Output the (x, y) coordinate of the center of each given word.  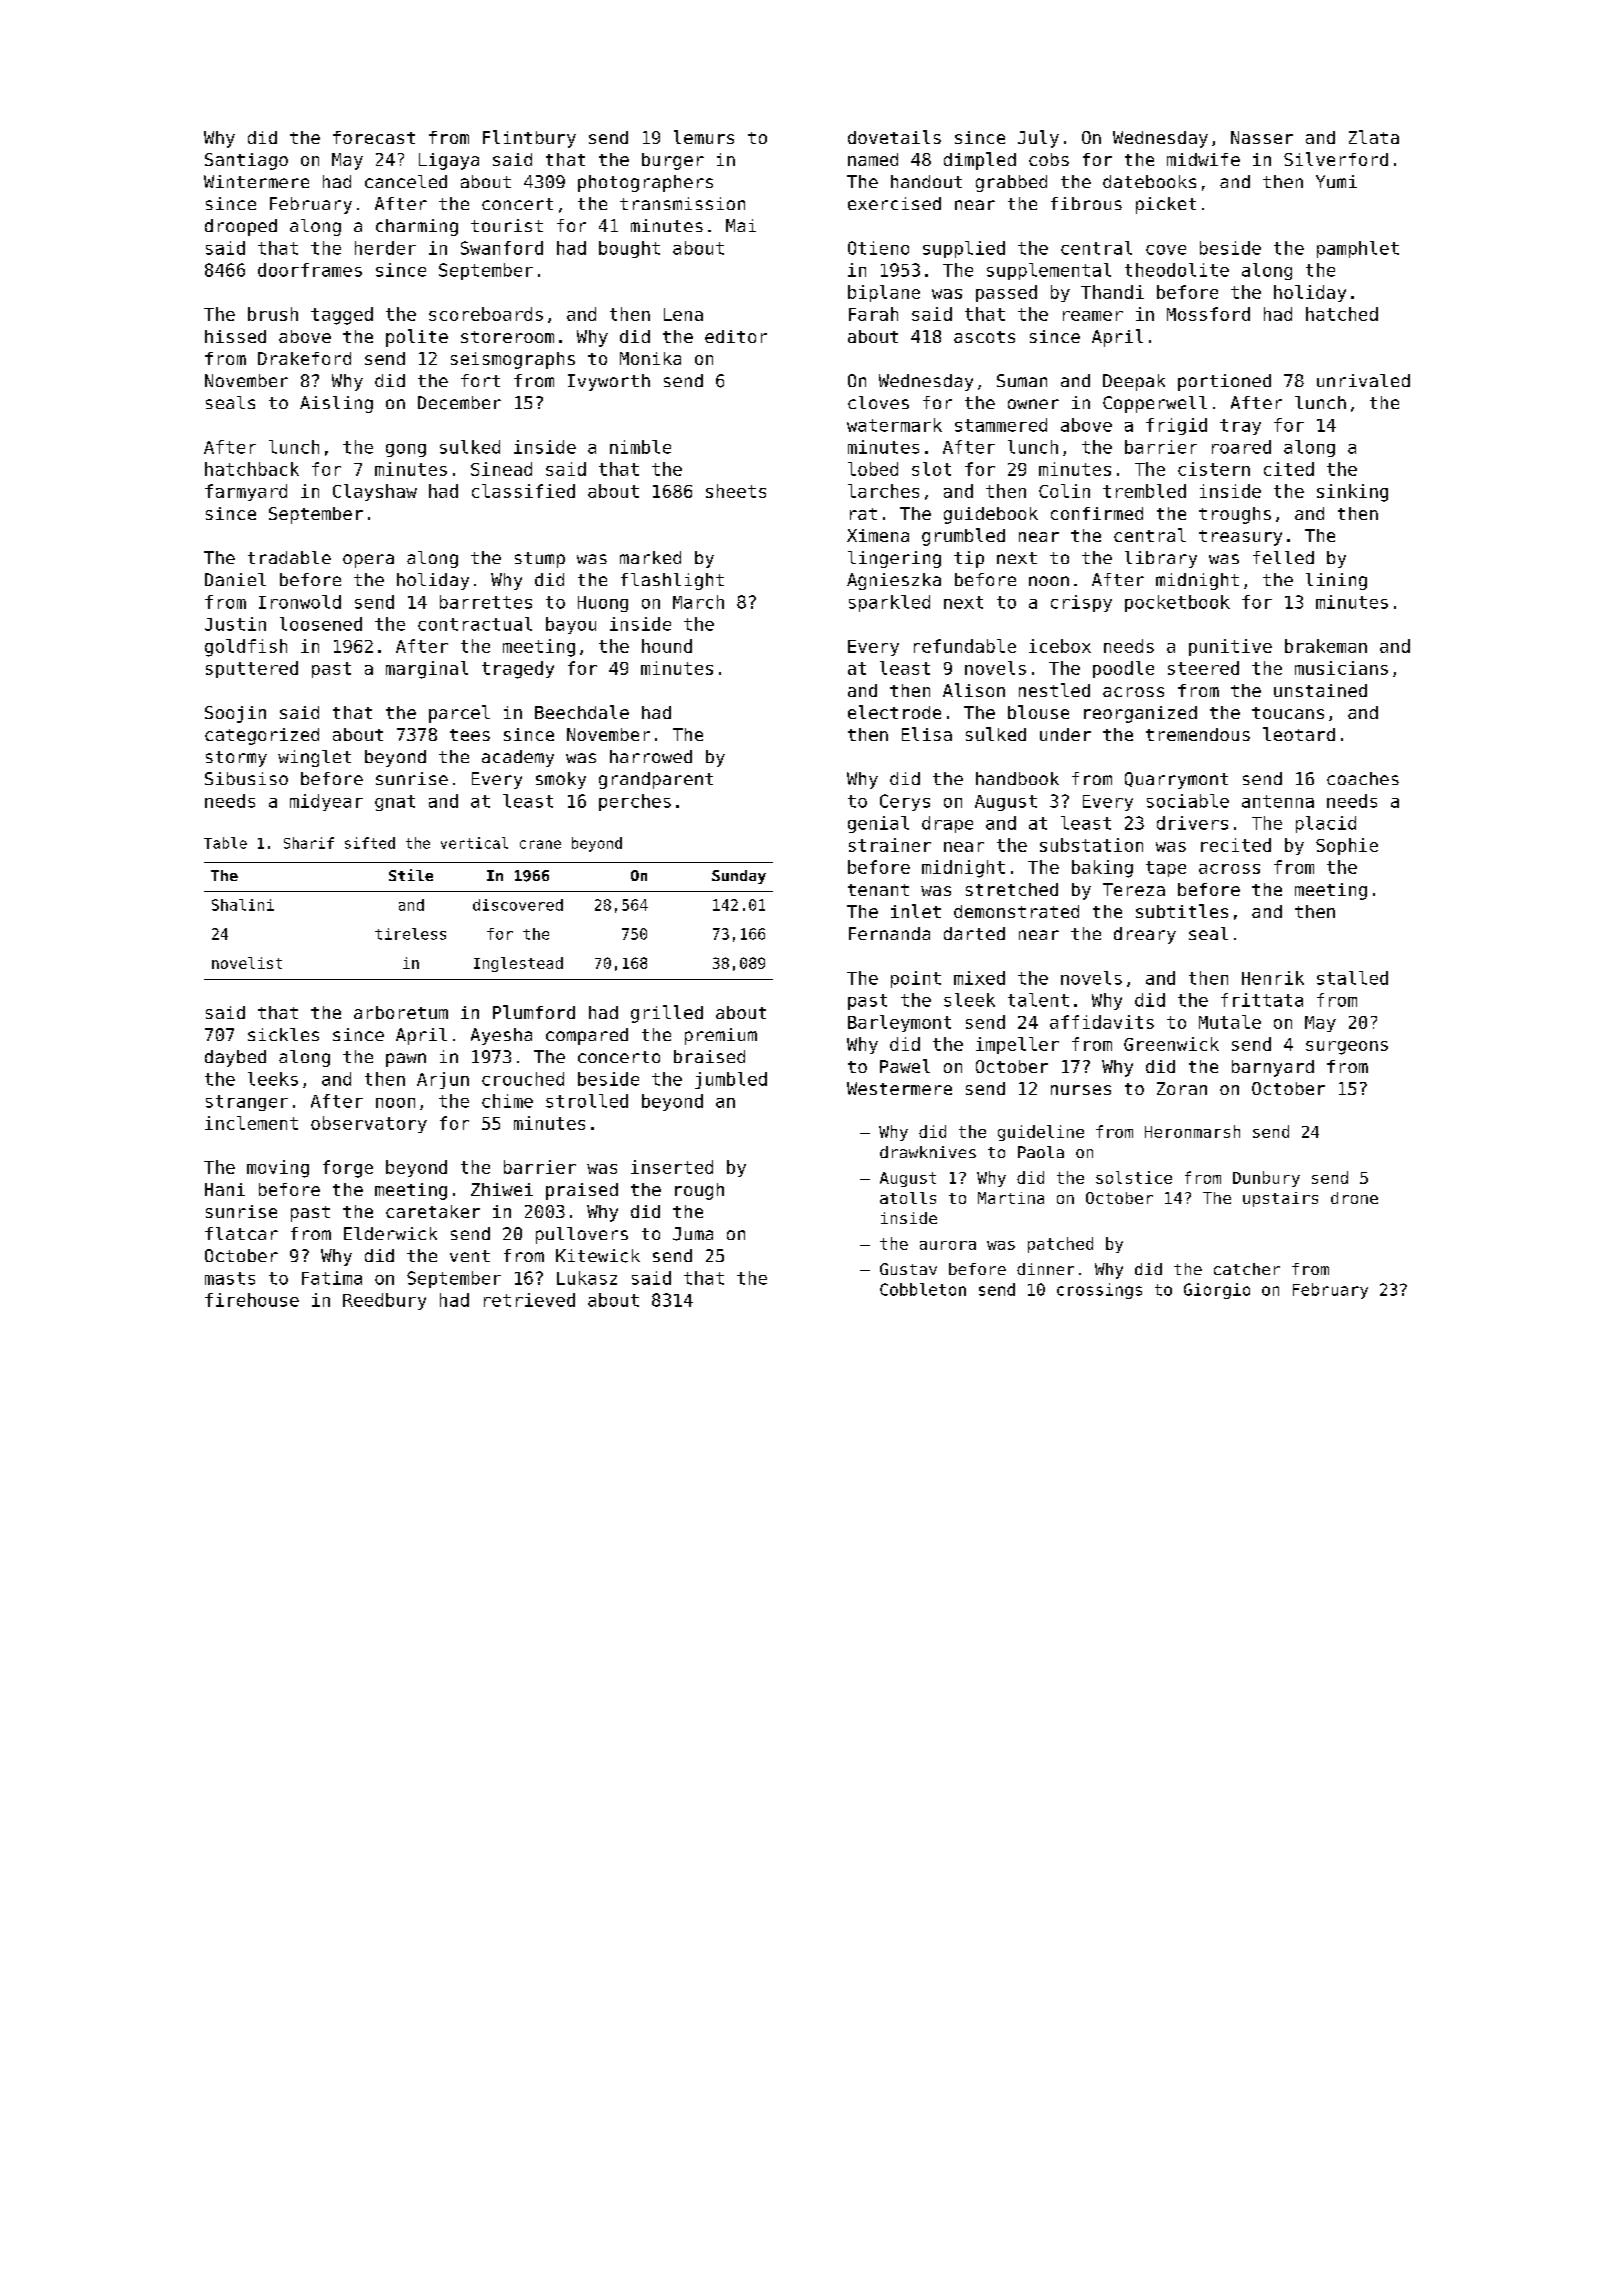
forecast (374, 137)
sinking (1352, 493)
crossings (1099, 1291)
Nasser (1262, 137)
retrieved (529, 1300)
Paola (1041, 1152)
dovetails (894, 137)
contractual (475, 624)
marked (650, 557)
